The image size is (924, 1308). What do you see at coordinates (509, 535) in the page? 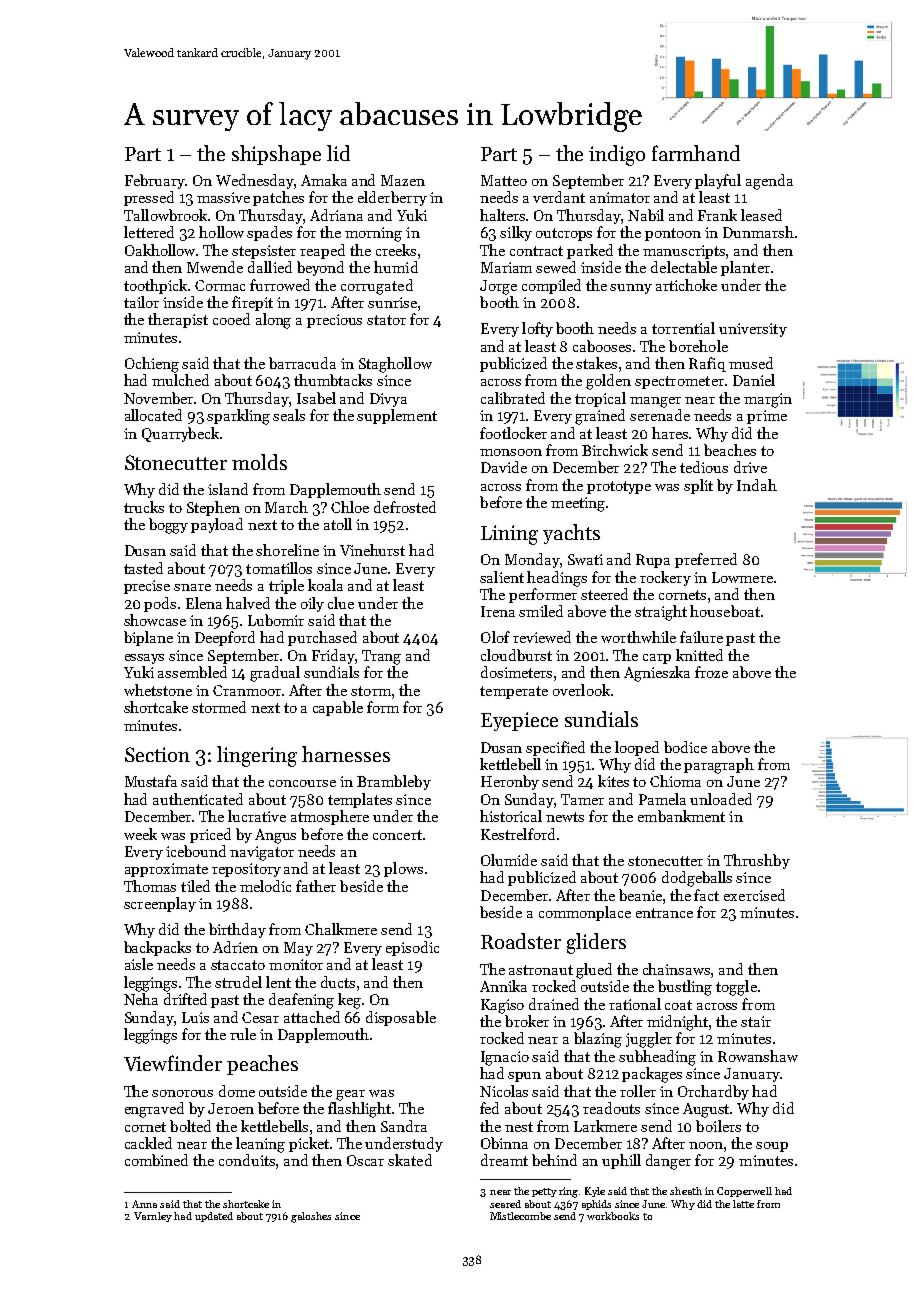
I see `Lining` at bounding box center [509, 535].
